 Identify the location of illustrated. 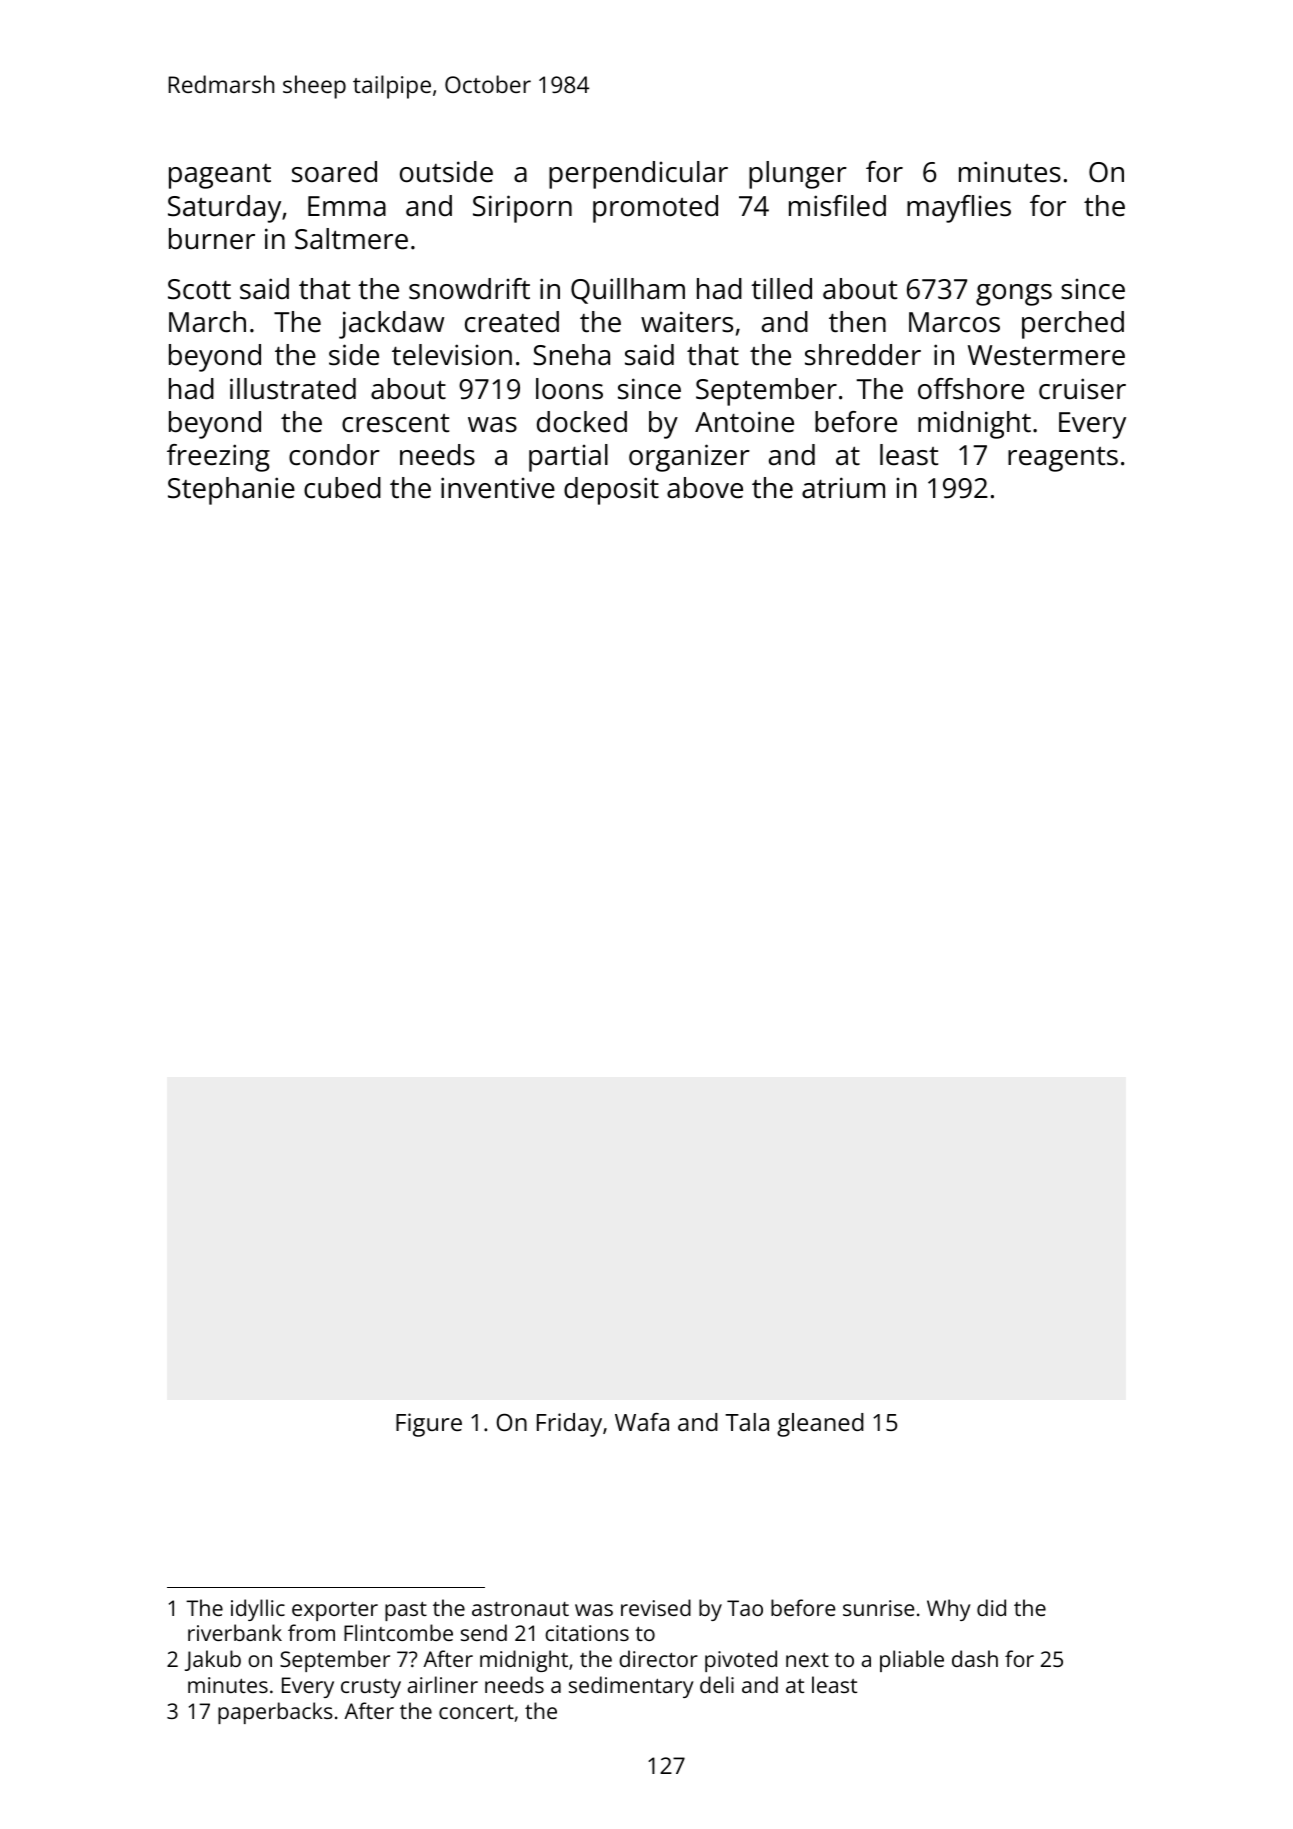
(293, 389).
